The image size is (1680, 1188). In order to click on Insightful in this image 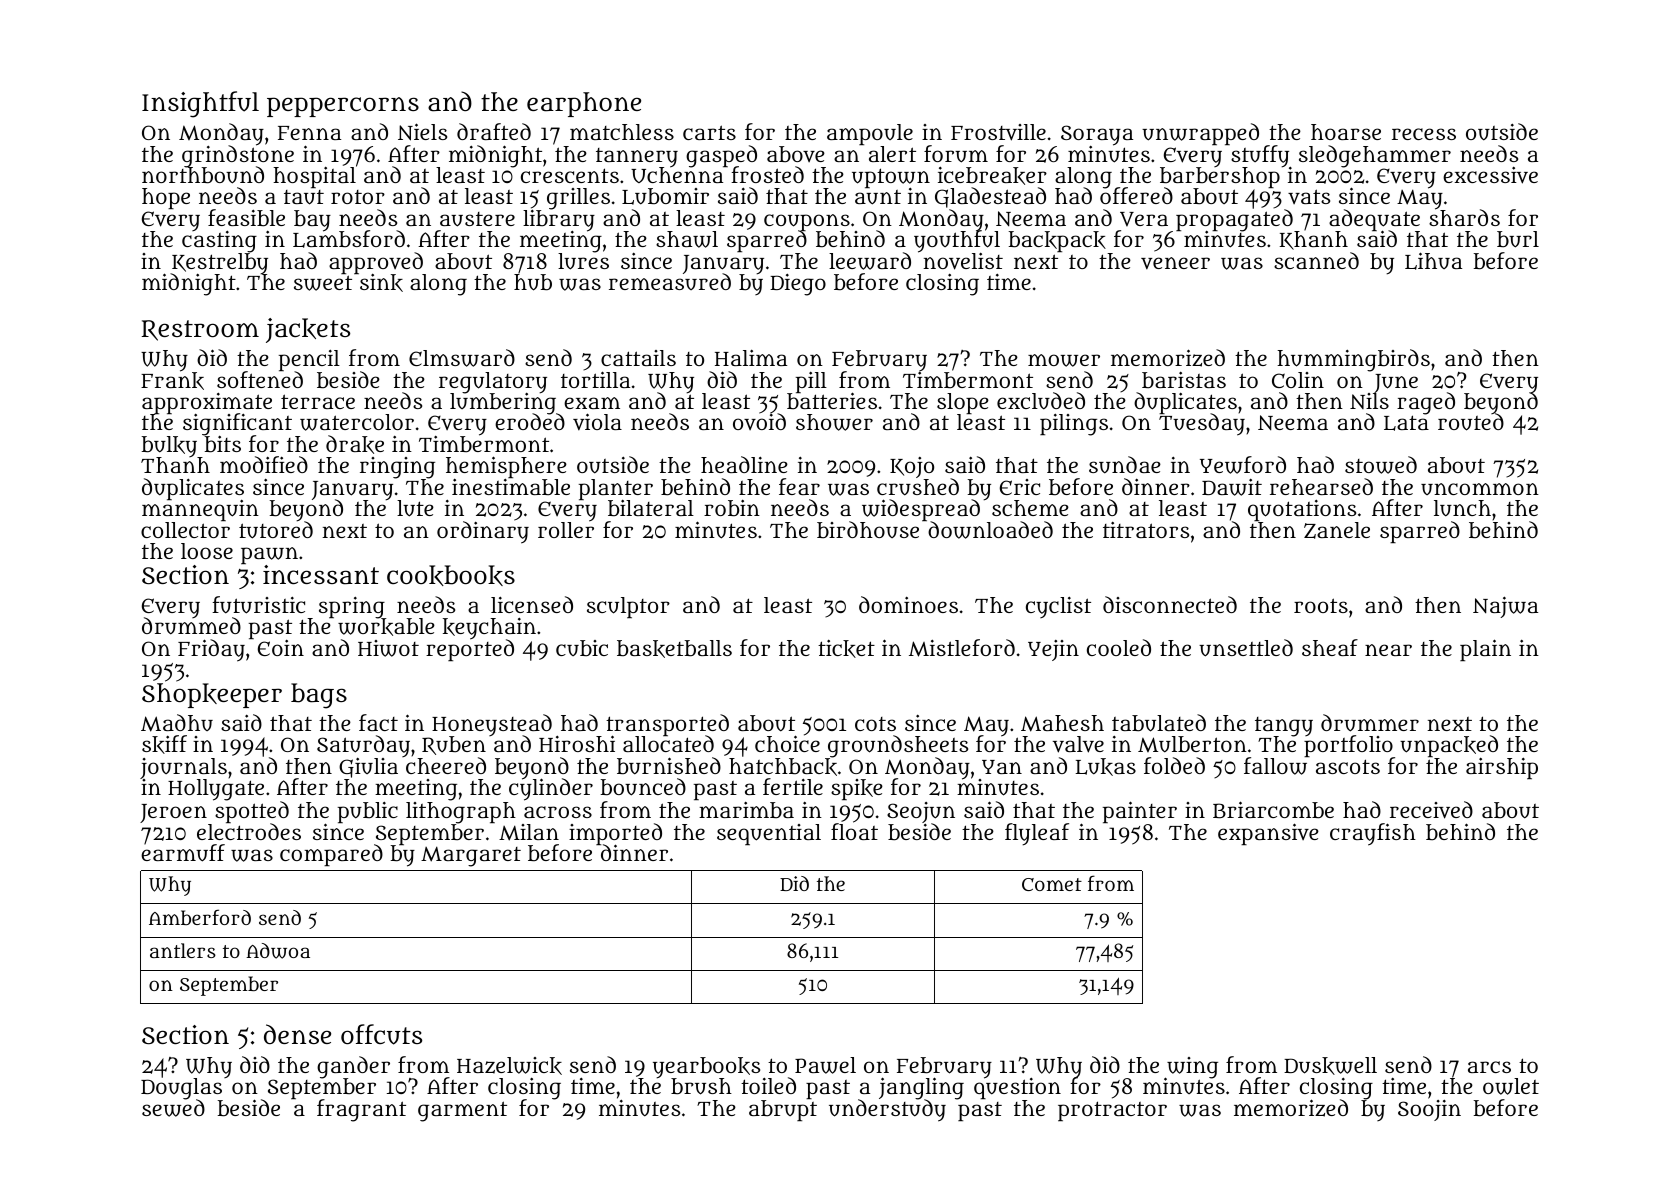, I will do `click(200, 104)`.
